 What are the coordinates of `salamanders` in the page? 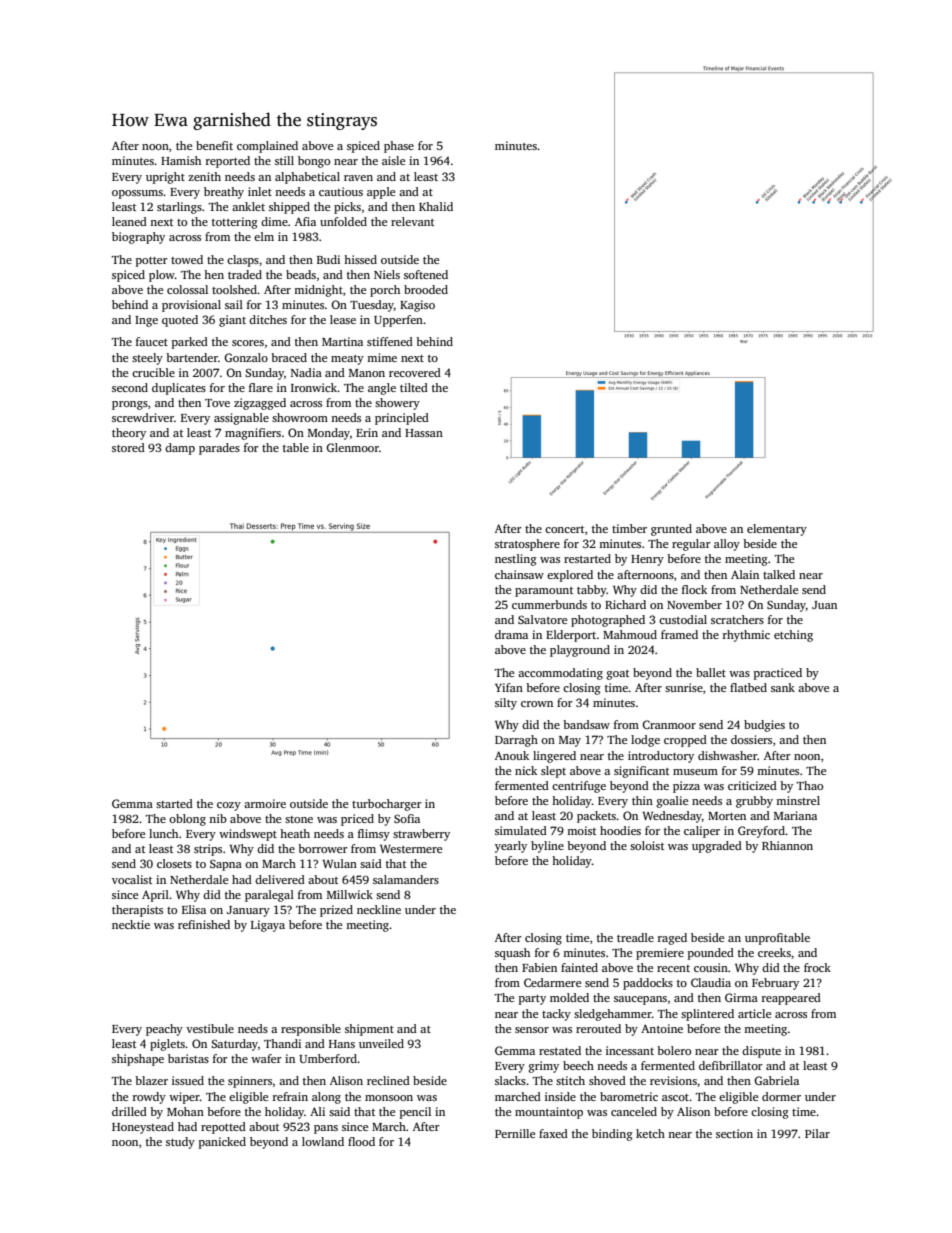 It's located at (406, 879).
